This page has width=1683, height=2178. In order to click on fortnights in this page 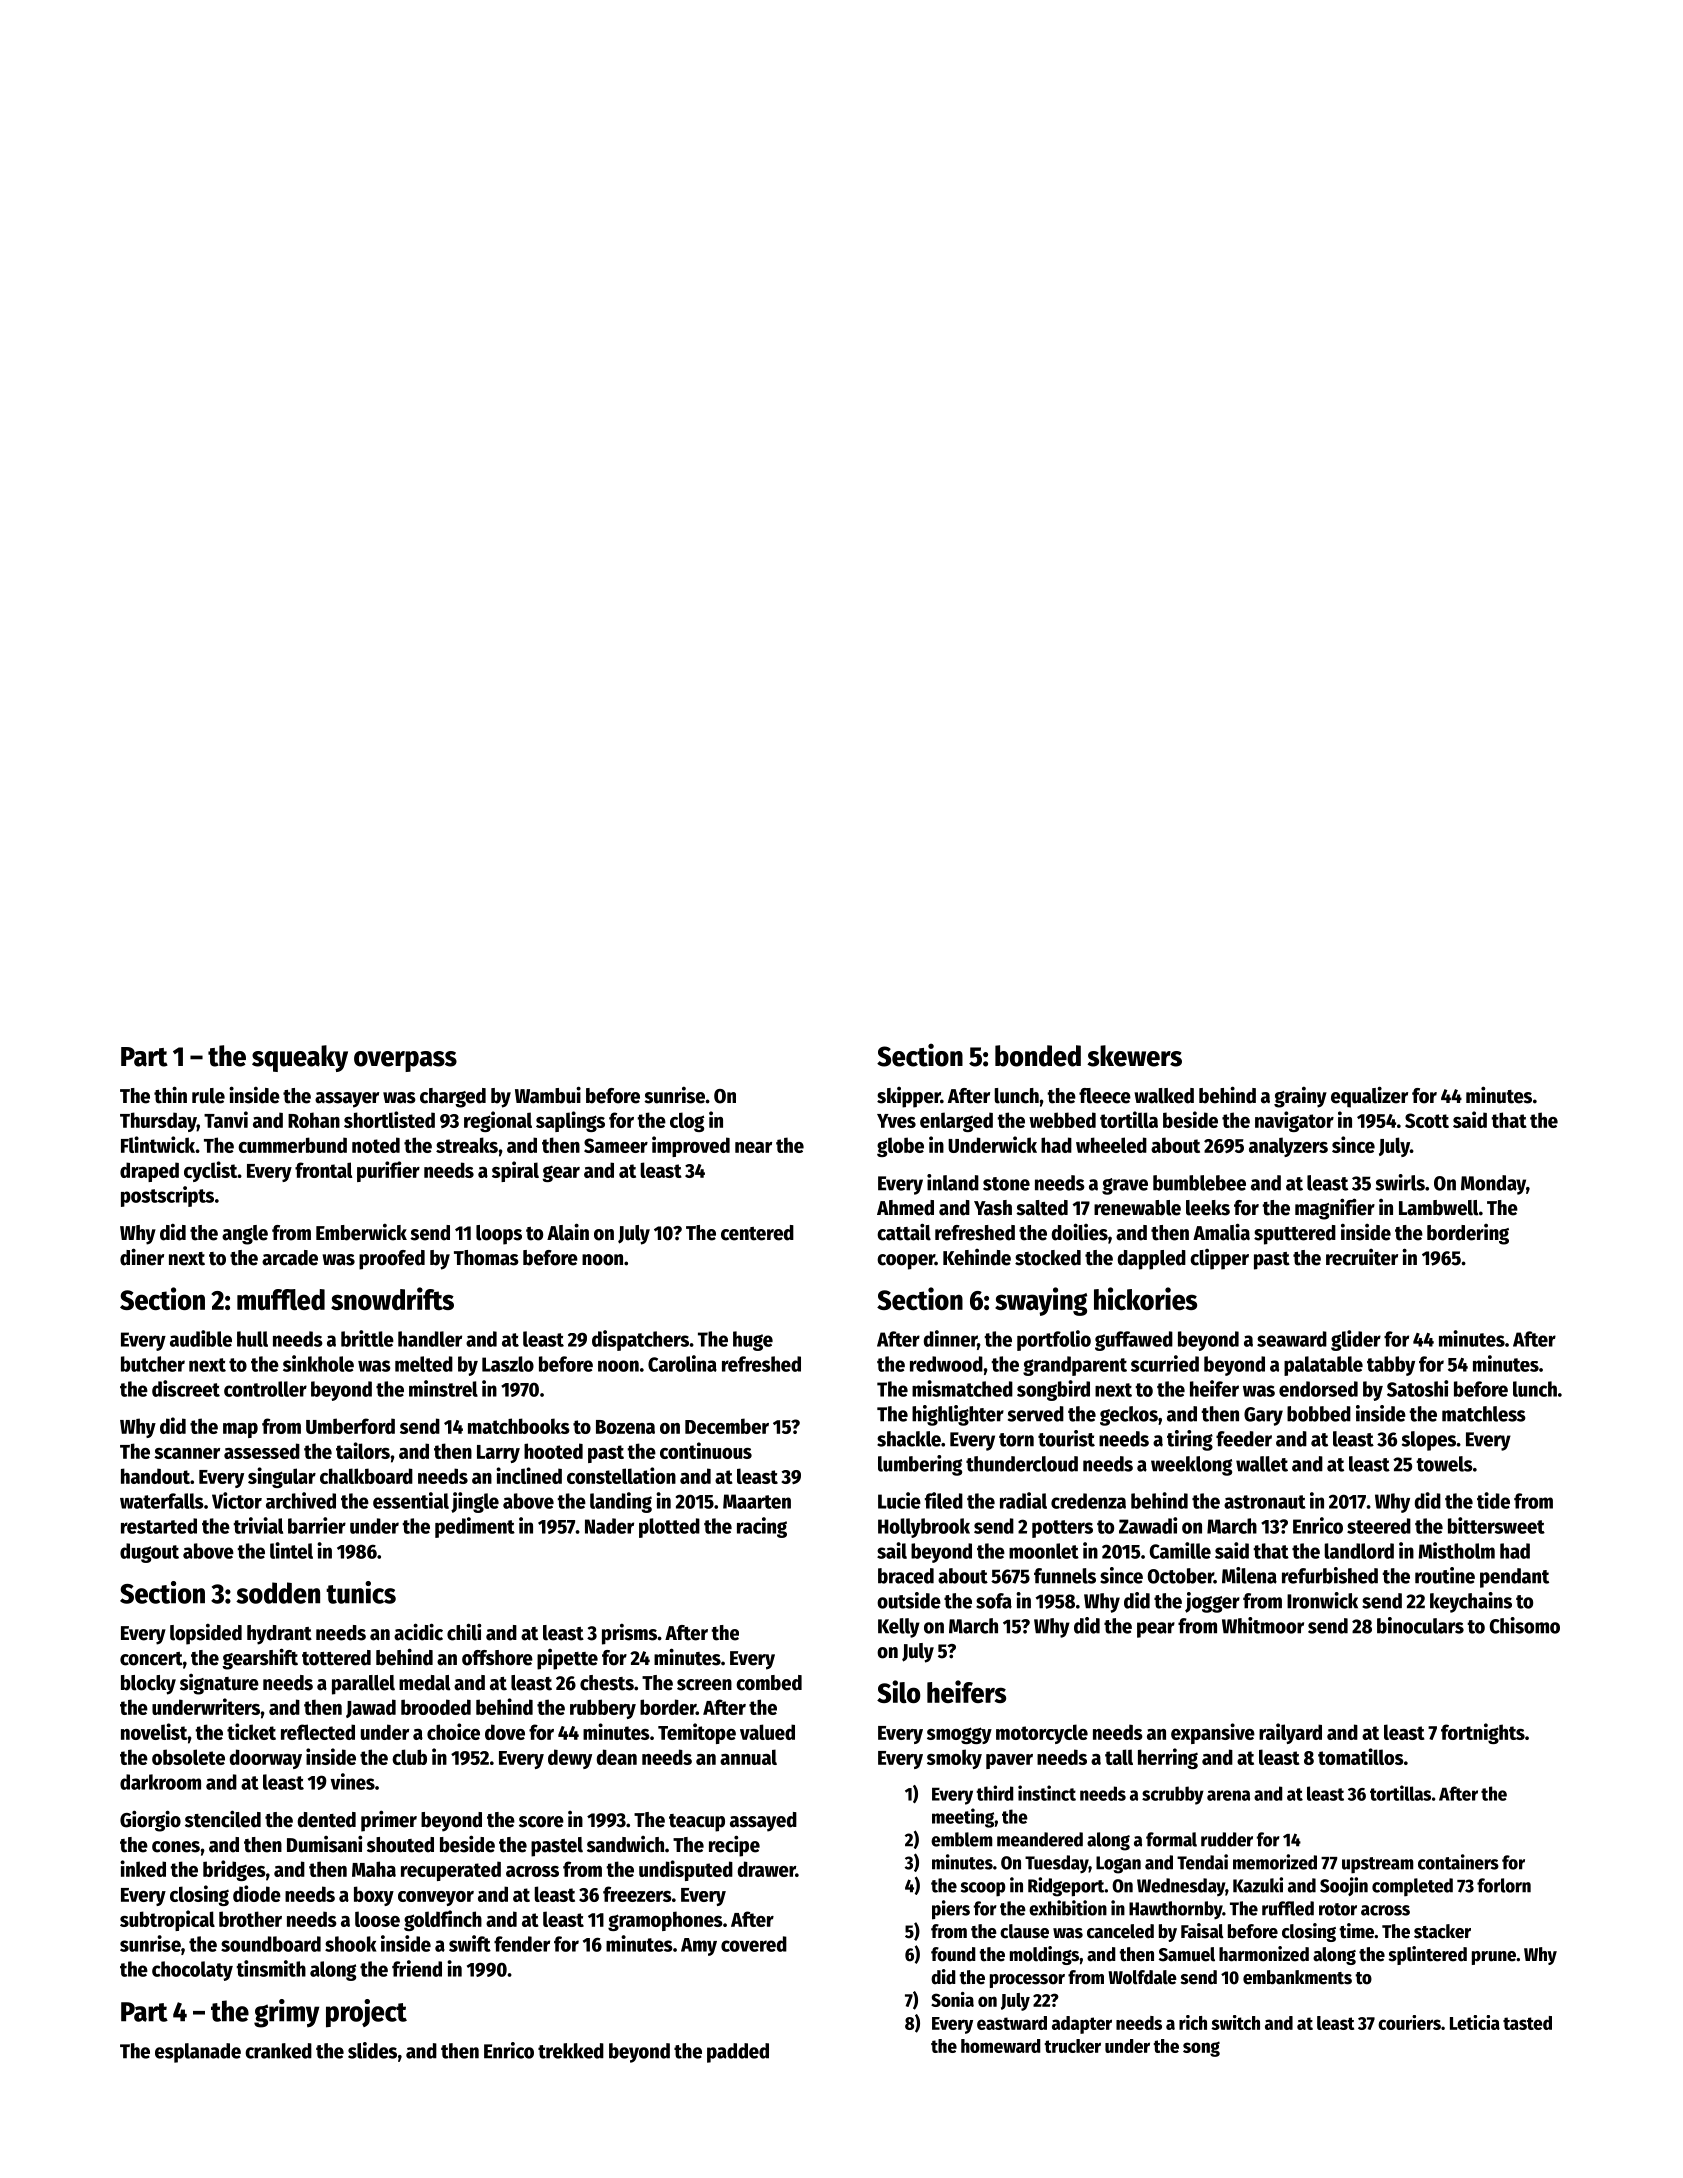, I will do `click(1483, 1733)`.
